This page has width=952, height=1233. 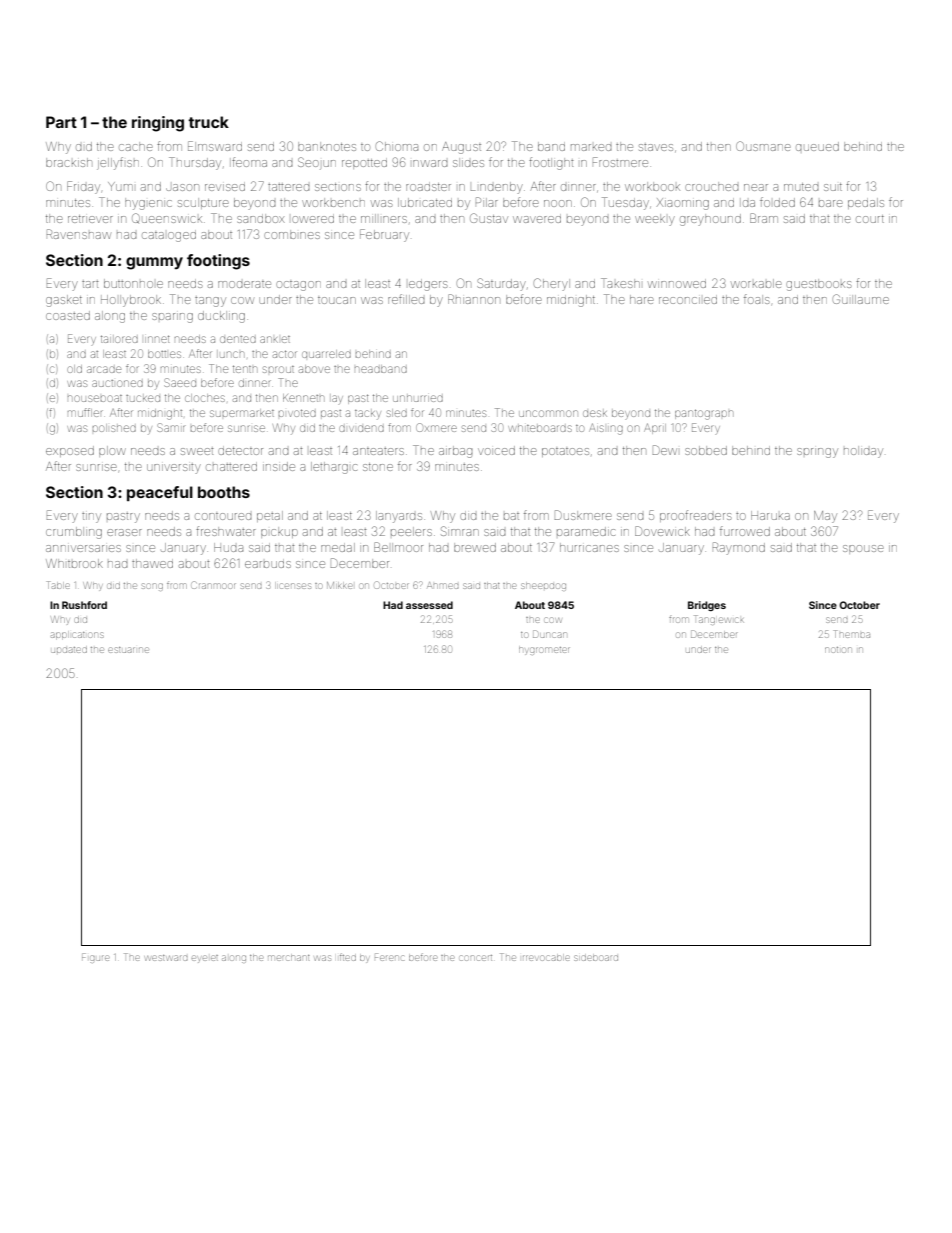 I want to click on Ferenc, so click(x=389, y=957).
